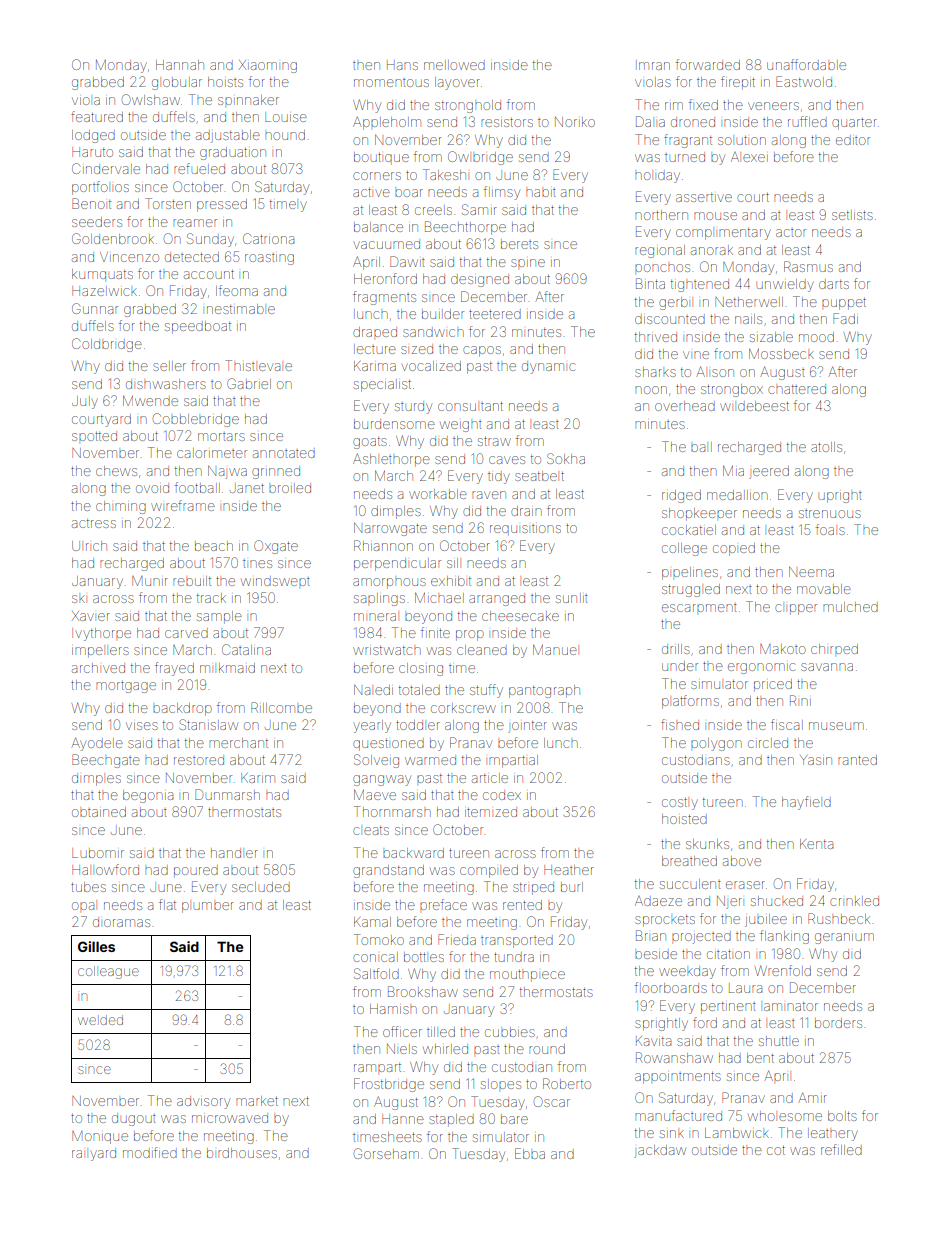 The height and width of the screenshot is (1233, 952). I want to click on forwarded, so click(708, 64).
